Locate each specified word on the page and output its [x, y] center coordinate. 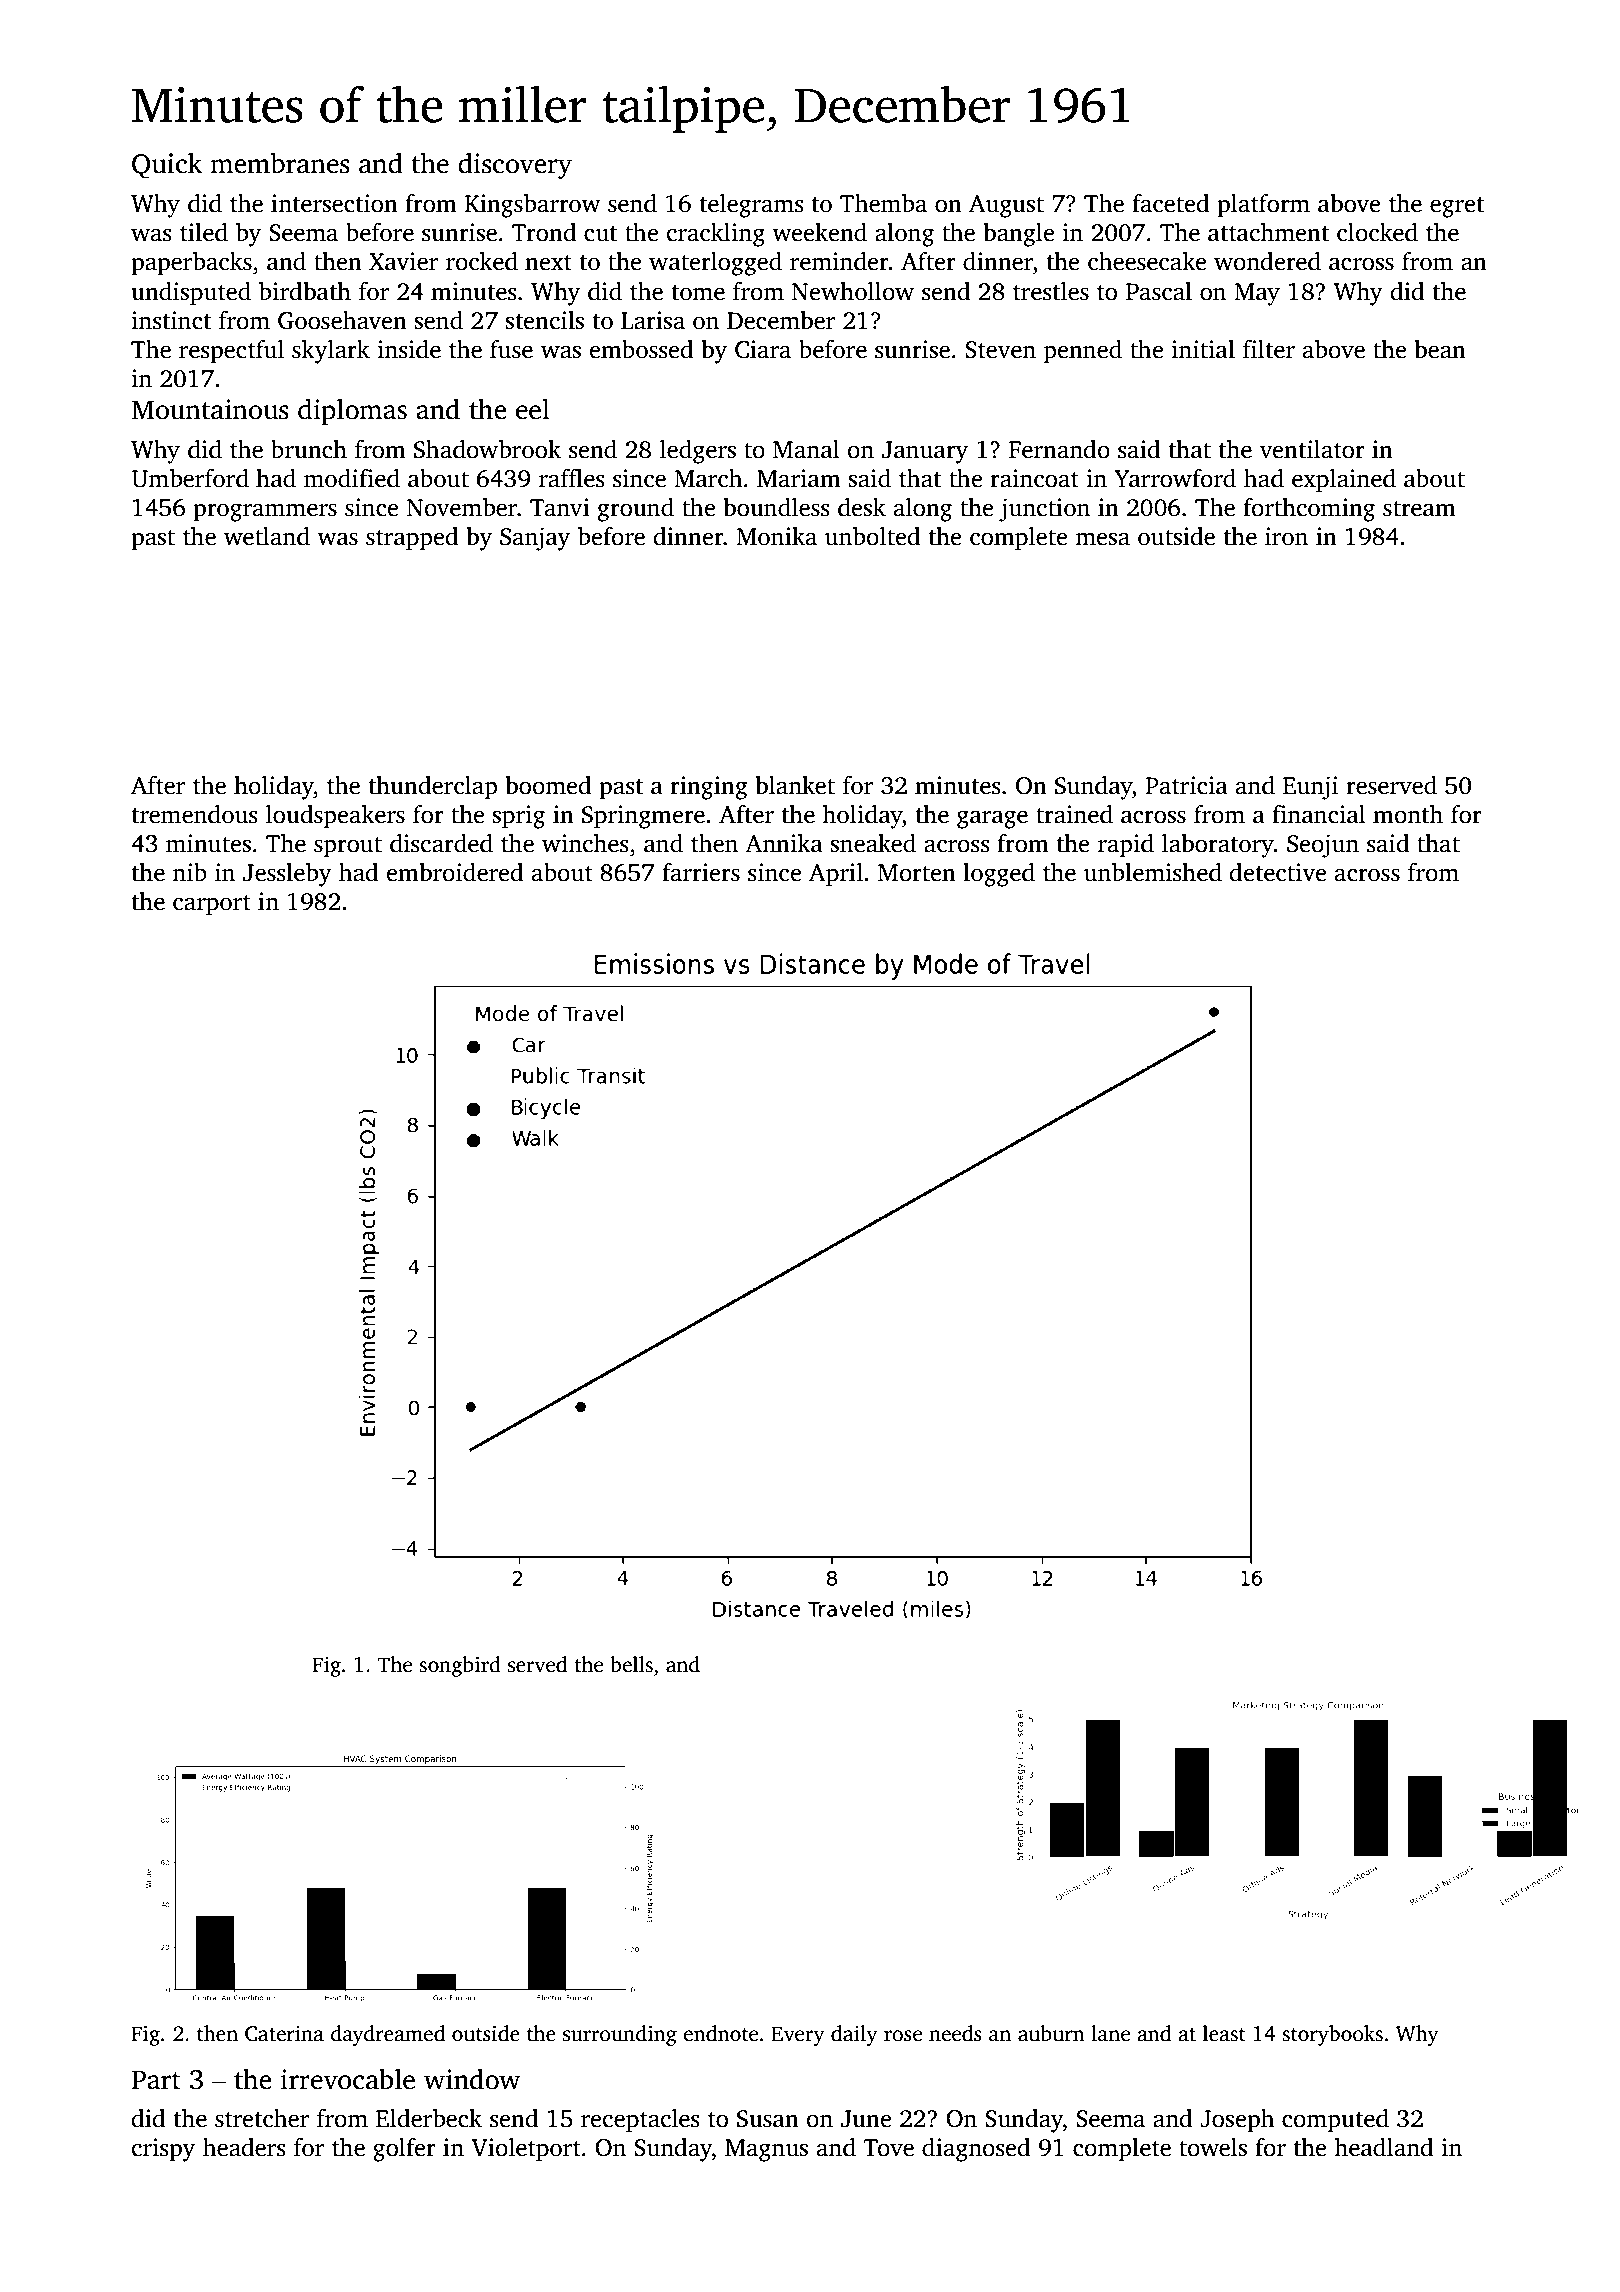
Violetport [526, 2150]
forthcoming [1309, 510]
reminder [839, 261]
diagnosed [976, 2150]
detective [1278, 872]
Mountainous [210, 409]
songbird [460, 1666]
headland [1384, 2147]
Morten [917, 873]
